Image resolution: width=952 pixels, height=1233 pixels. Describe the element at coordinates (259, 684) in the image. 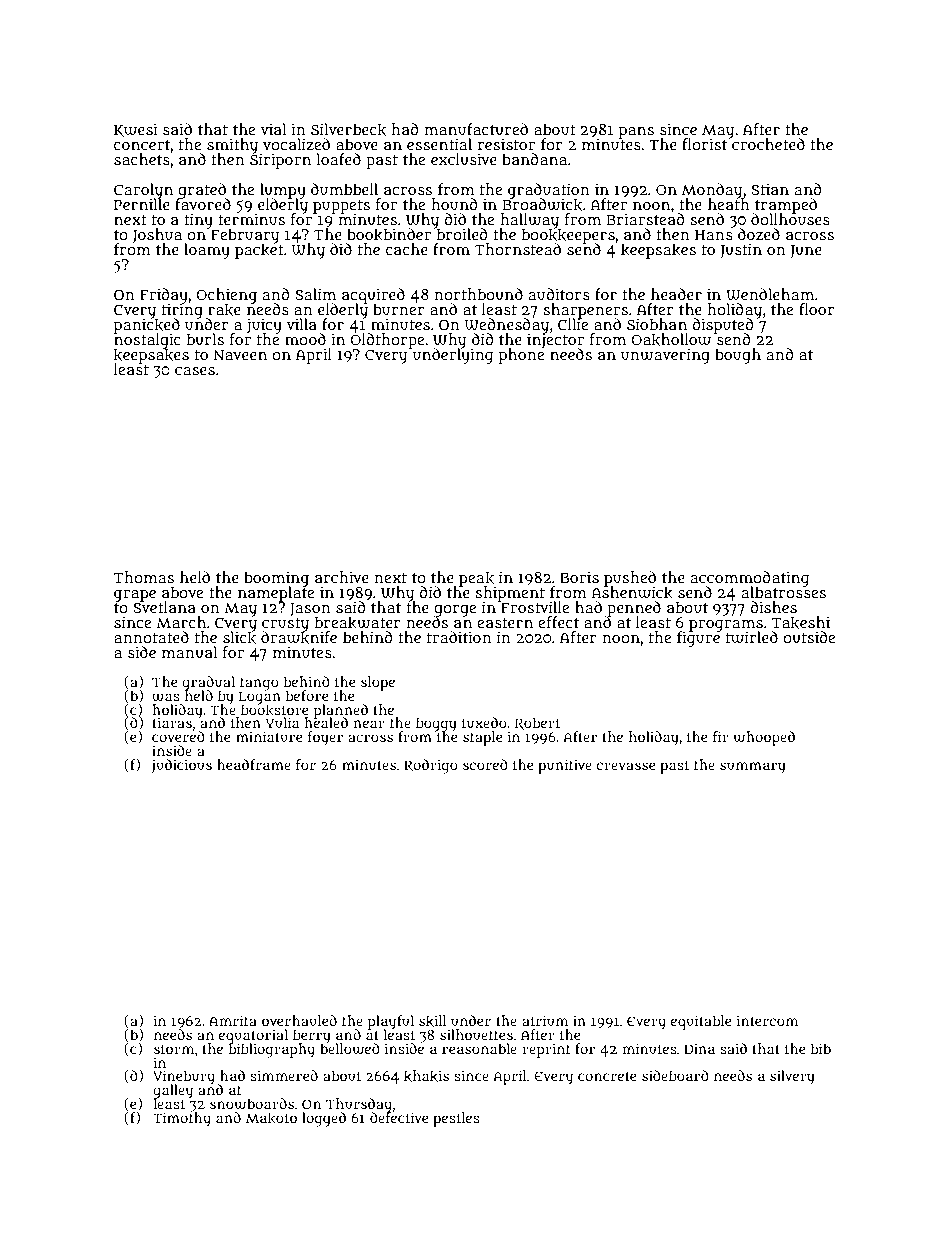

I see `tango` at that location.
